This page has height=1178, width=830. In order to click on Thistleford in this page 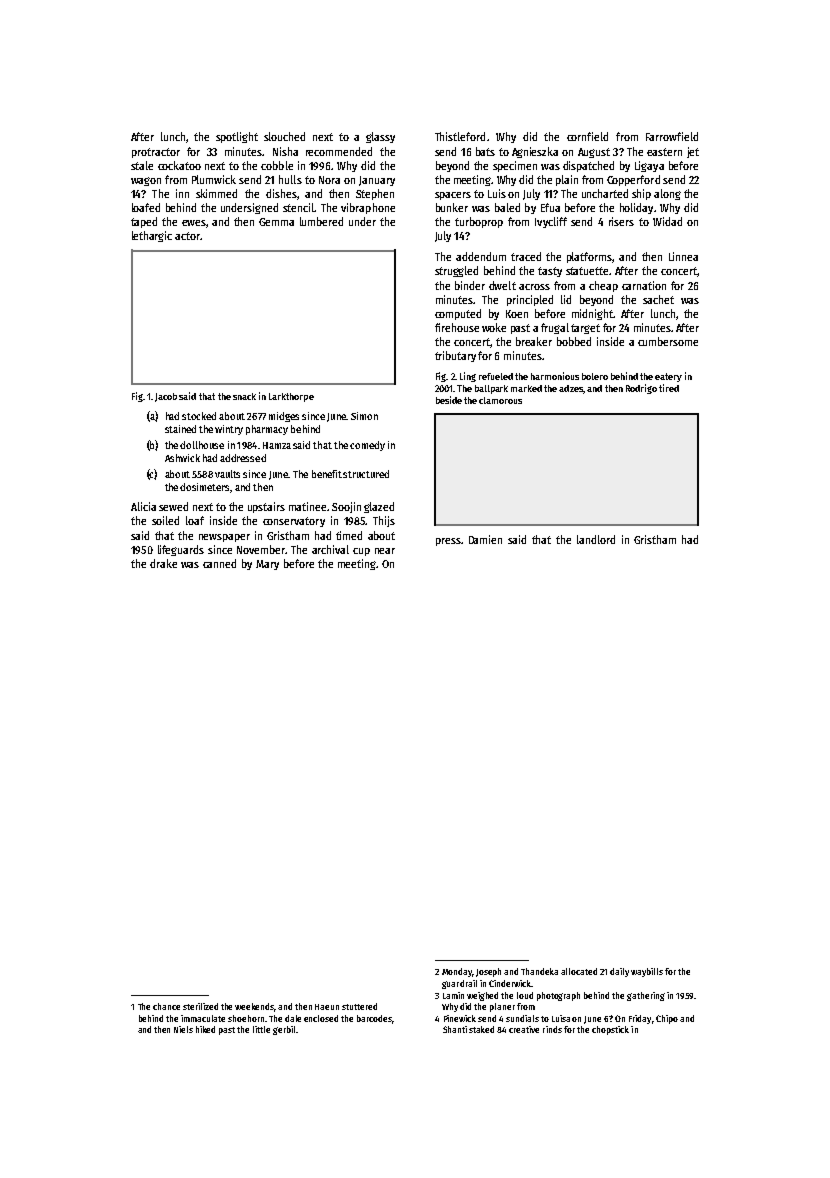, I will do `click(460, 136)`.
